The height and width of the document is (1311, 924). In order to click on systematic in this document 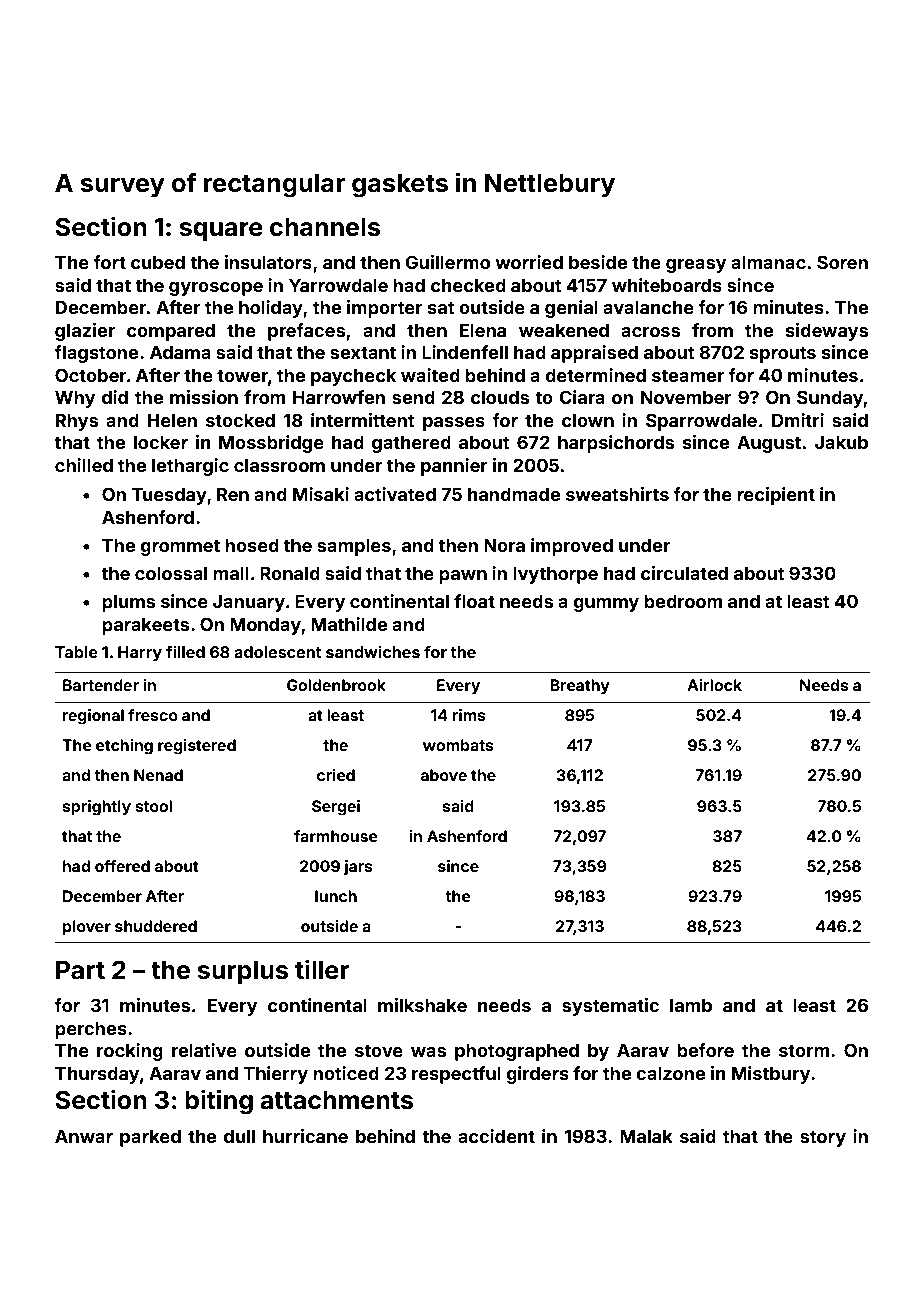, I will do `click(610, 1007)`.
